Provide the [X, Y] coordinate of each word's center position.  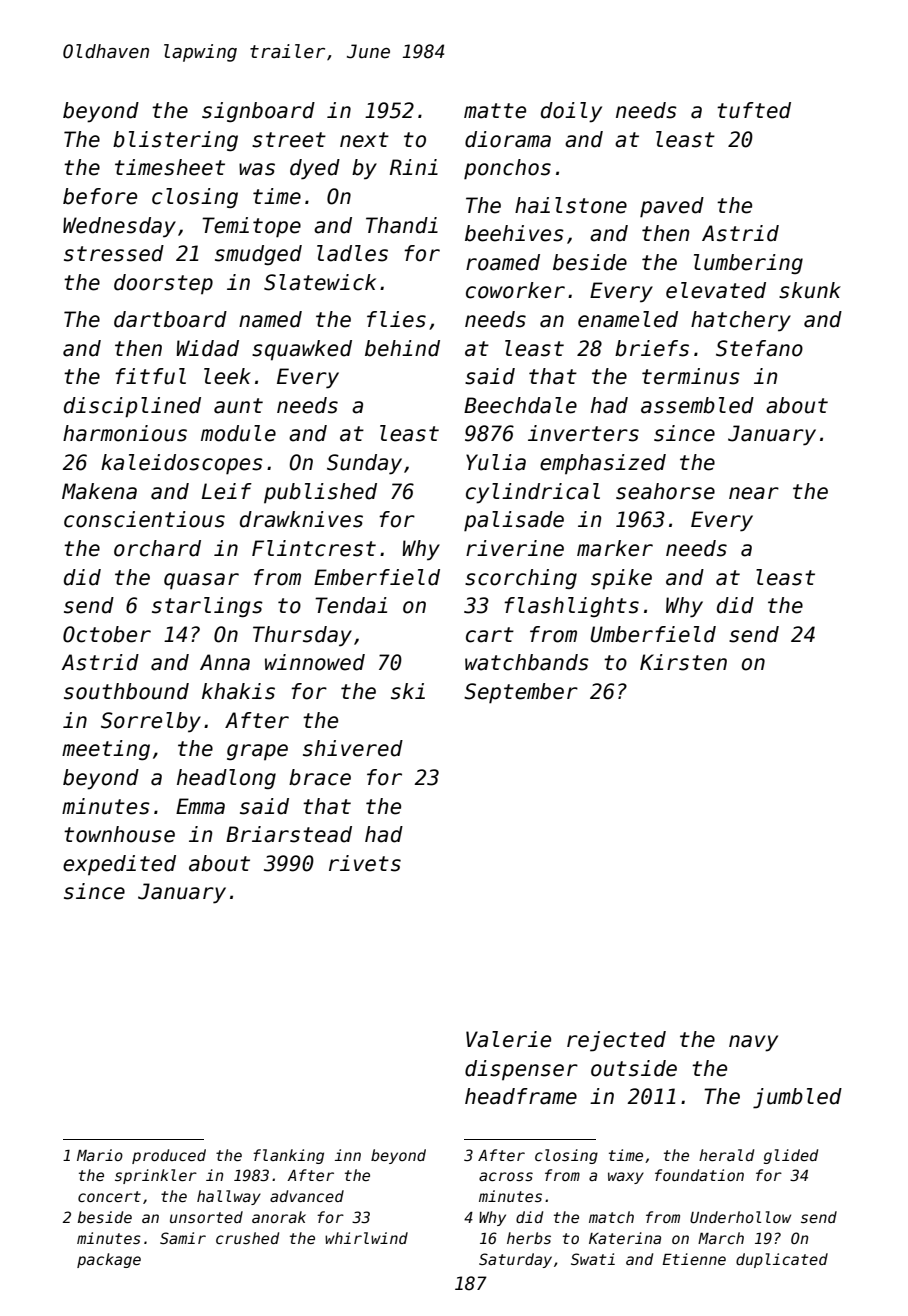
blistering [175, 141]
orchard [157, 548]
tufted [754, 110]
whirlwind [366, 1238]
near [754, 493]
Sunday [364, 464]
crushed [247, 1238]
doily [571, 112]
